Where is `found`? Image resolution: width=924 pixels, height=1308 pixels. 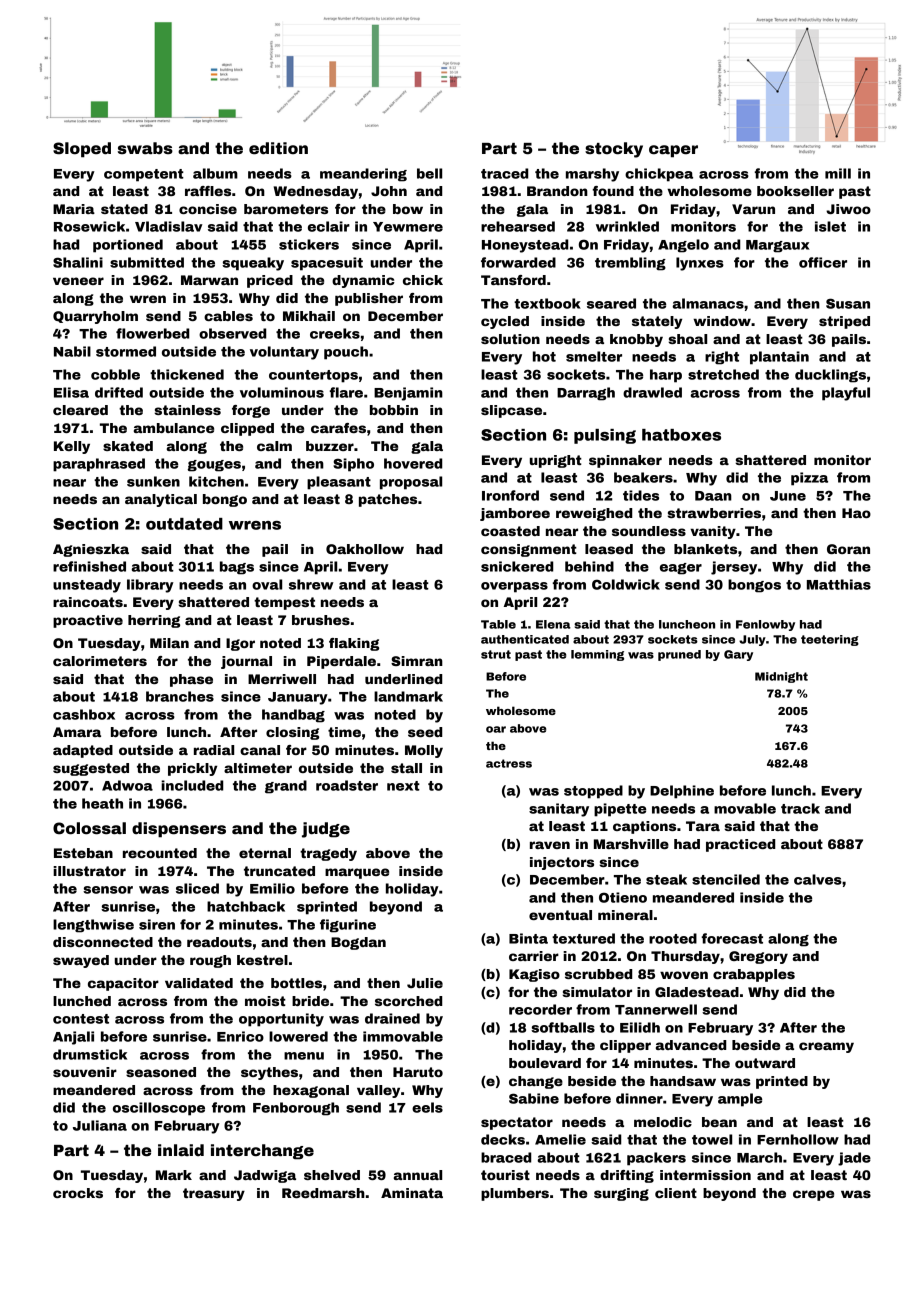 found is located at coordinates (613, 191).
